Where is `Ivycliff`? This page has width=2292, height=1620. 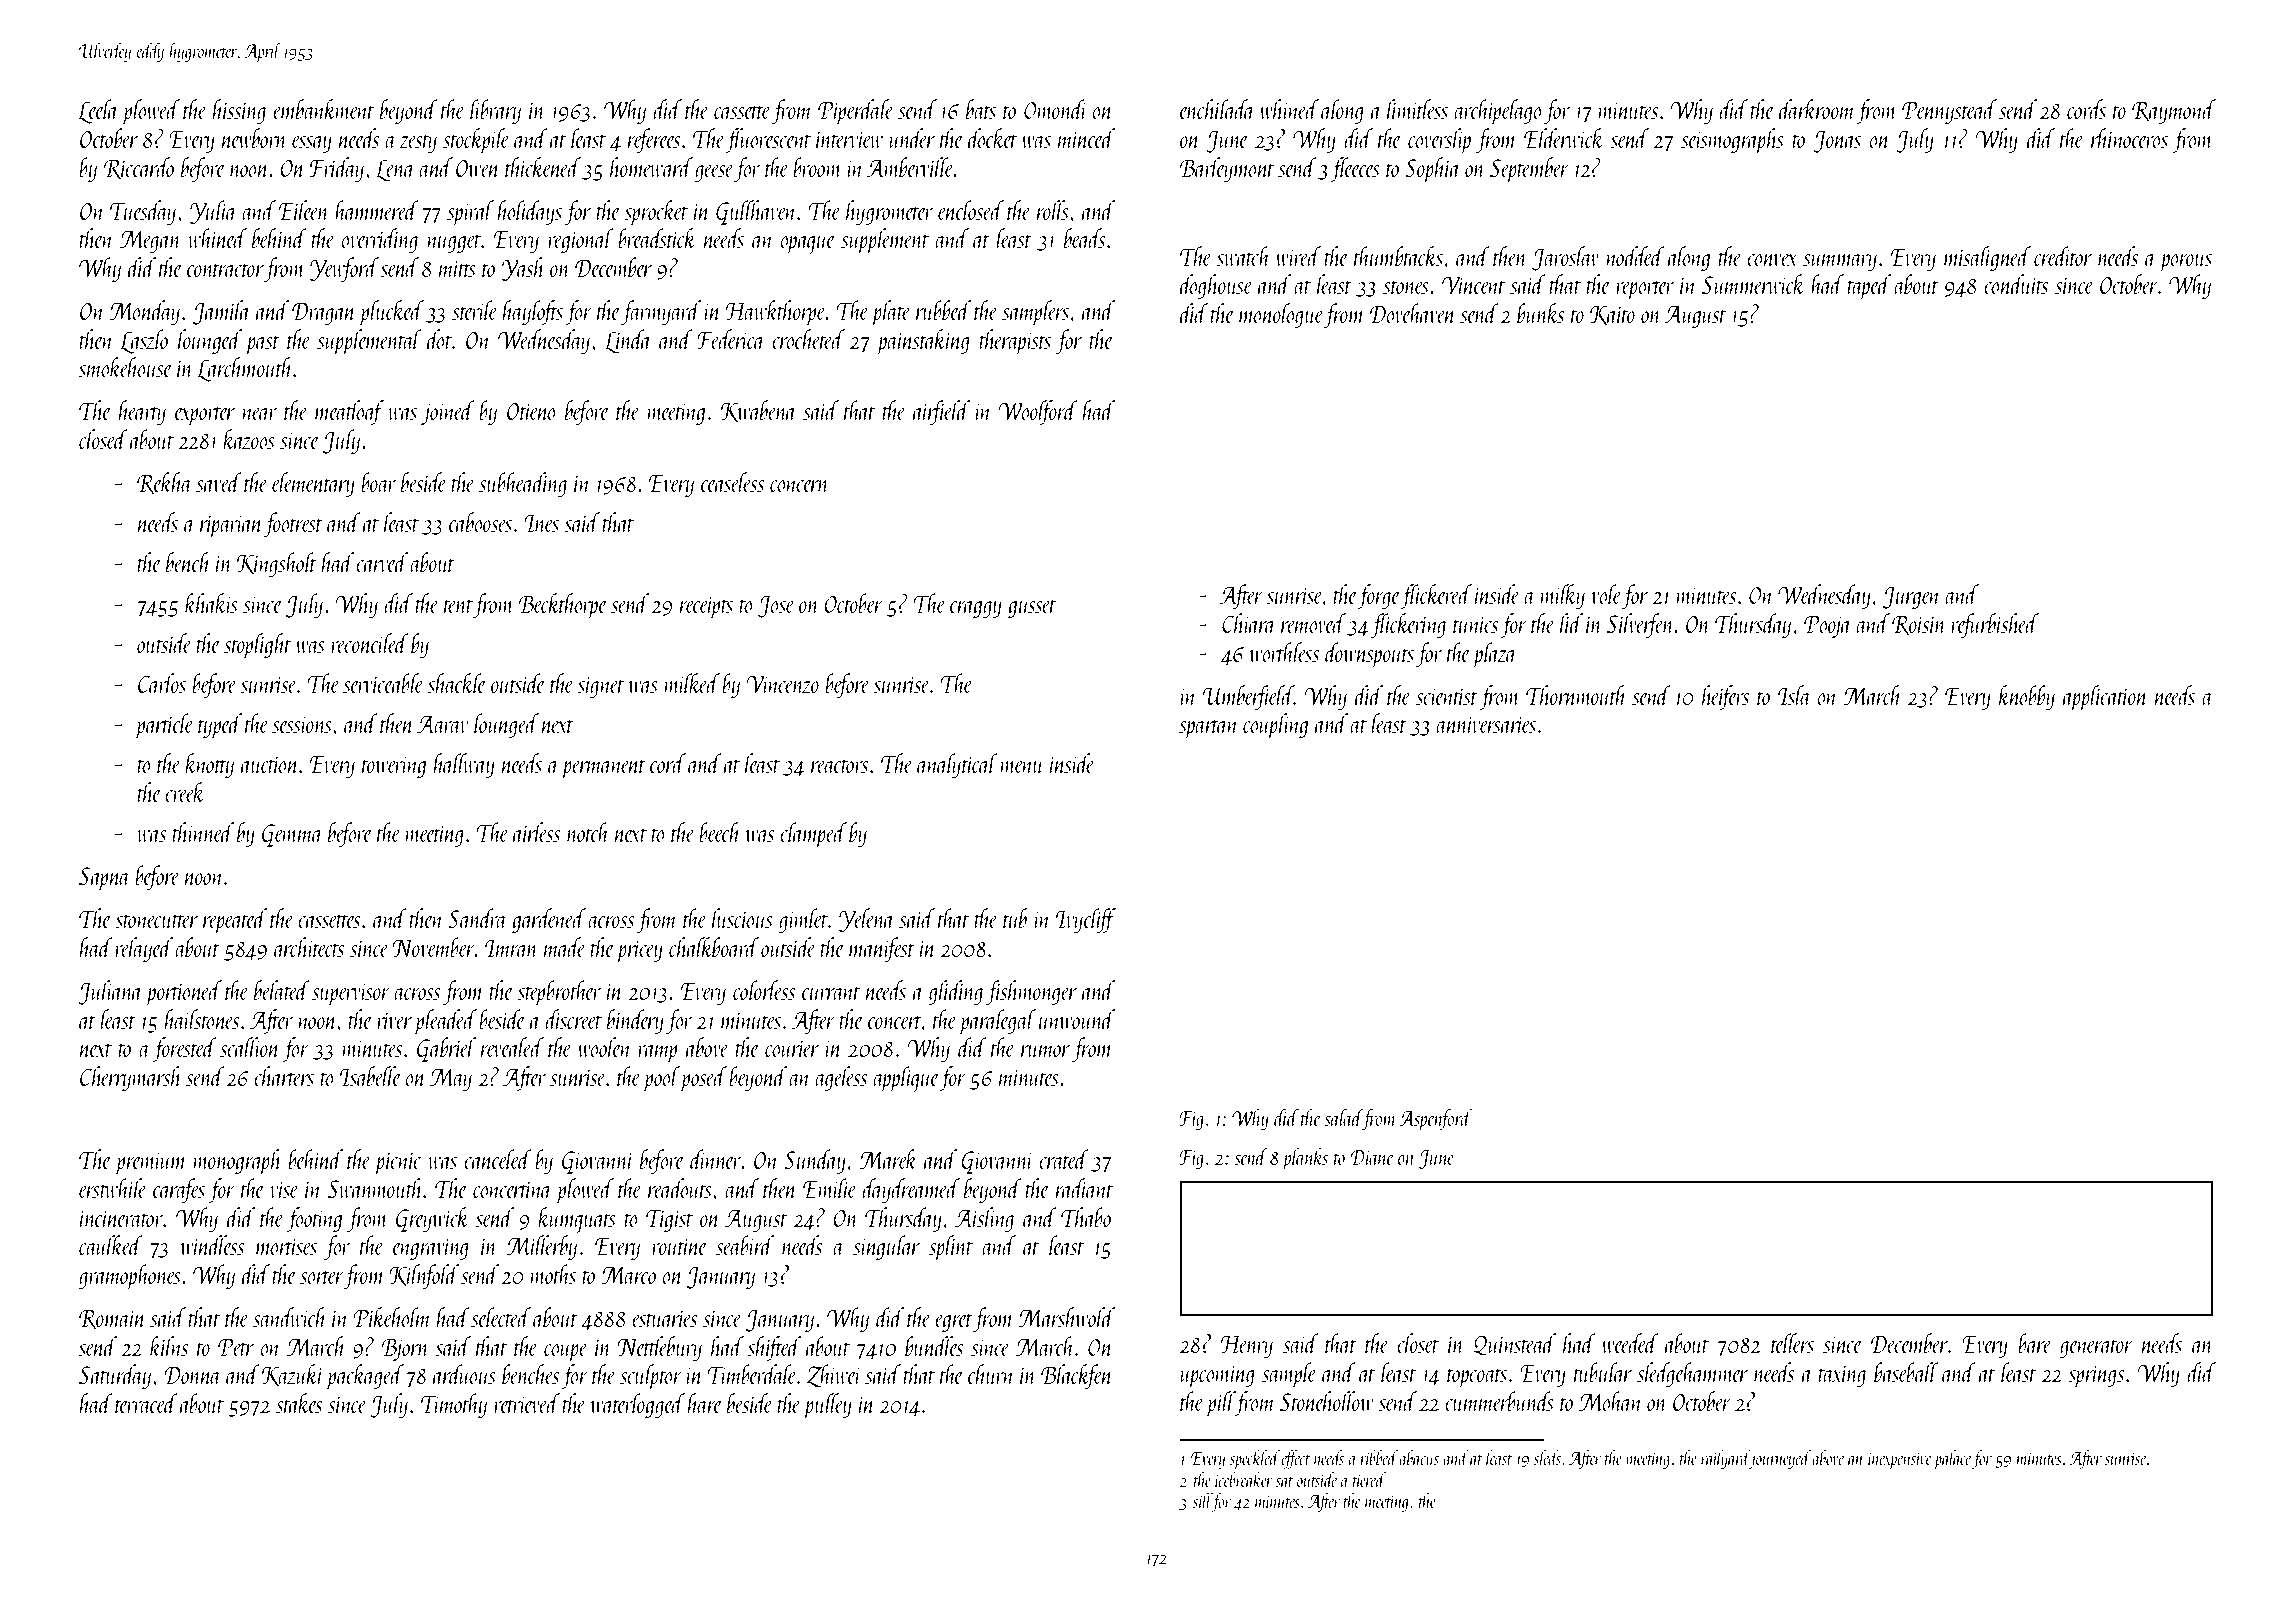 Ivycliff is located at coordinates (1086, 920).
